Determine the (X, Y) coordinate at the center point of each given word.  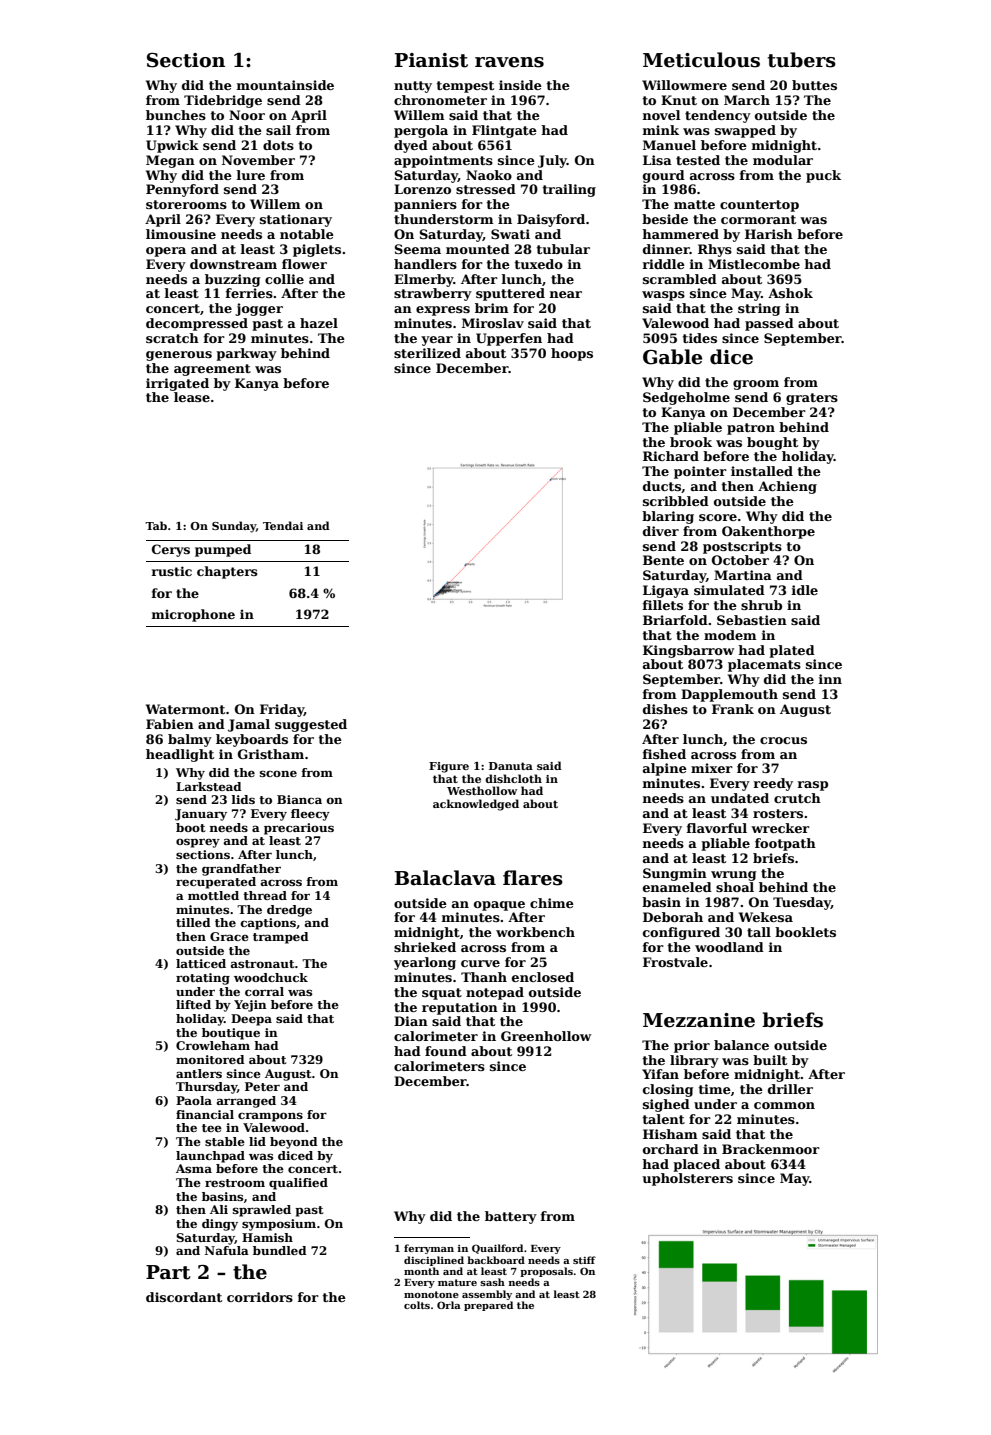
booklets (805, 932)
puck (823, 176)
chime (552, 903)
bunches (176, 115)
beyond (294, 1143)
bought (772, 443)
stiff (584, 1260)
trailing (569, 190)
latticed (201, 963)
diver (661, 531)
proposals (546, 1272)
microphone (193, 615)
